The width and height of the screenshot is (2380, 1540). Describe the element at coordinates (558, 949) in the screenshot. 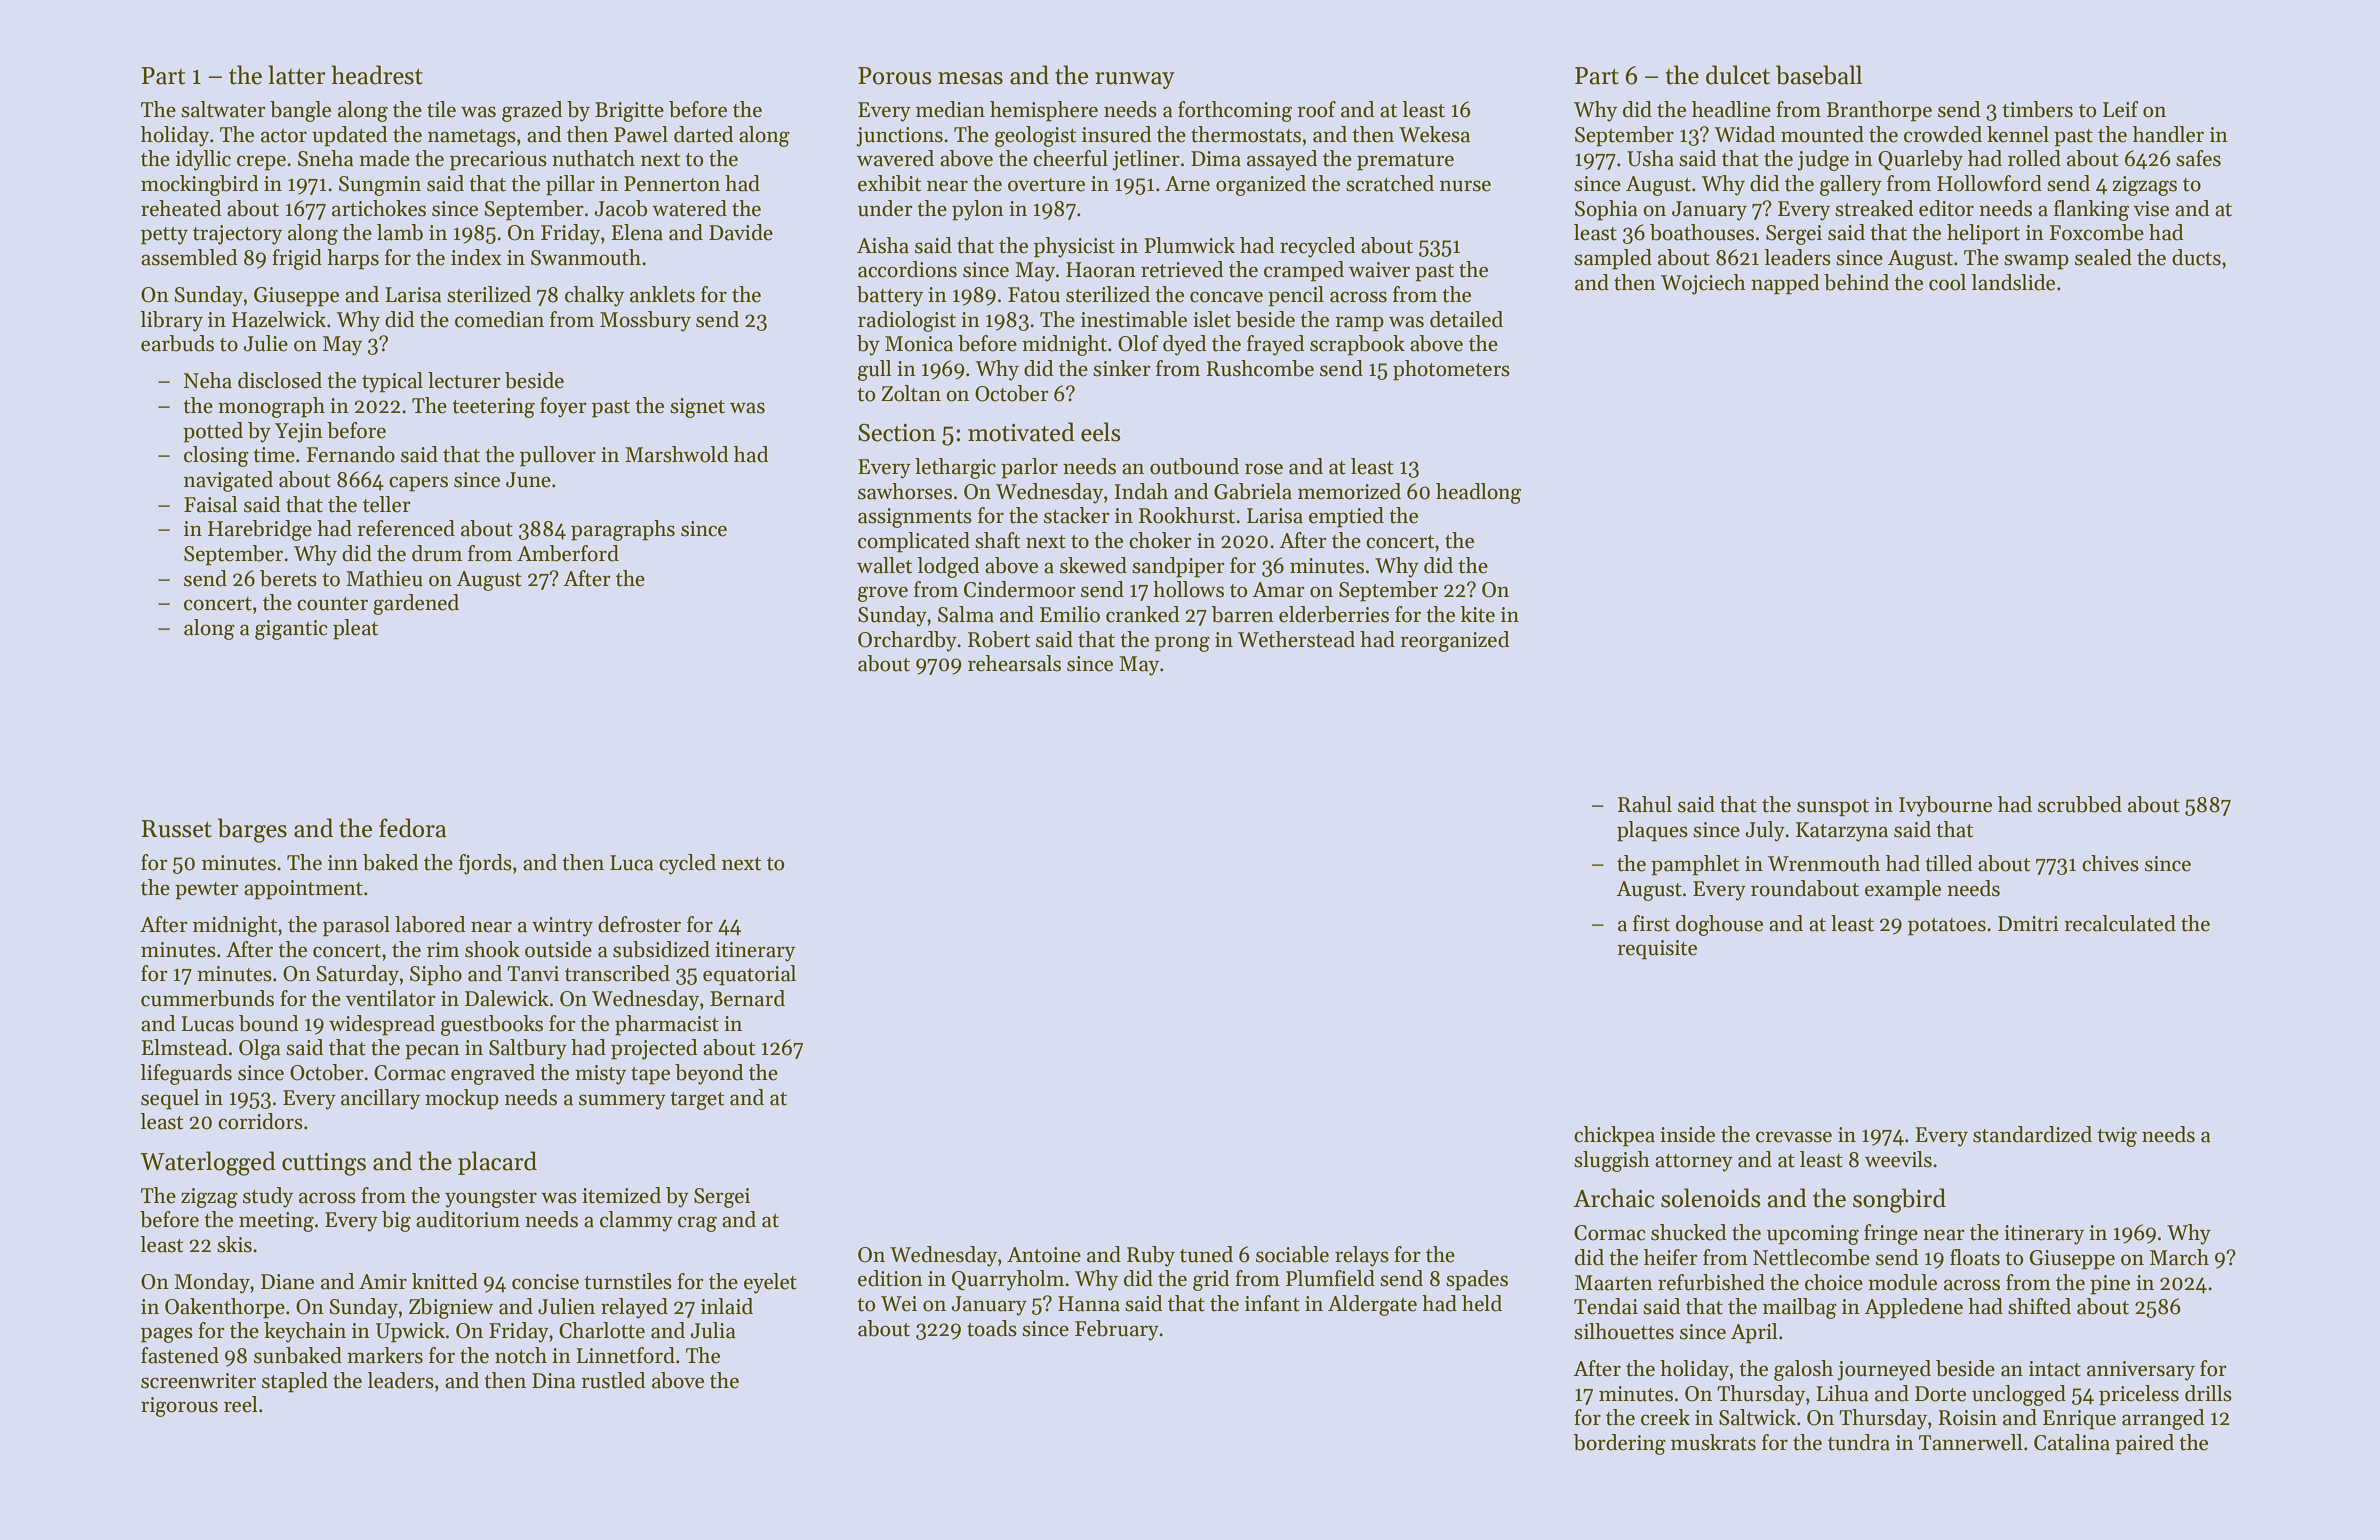

I see `outside` at that location.
